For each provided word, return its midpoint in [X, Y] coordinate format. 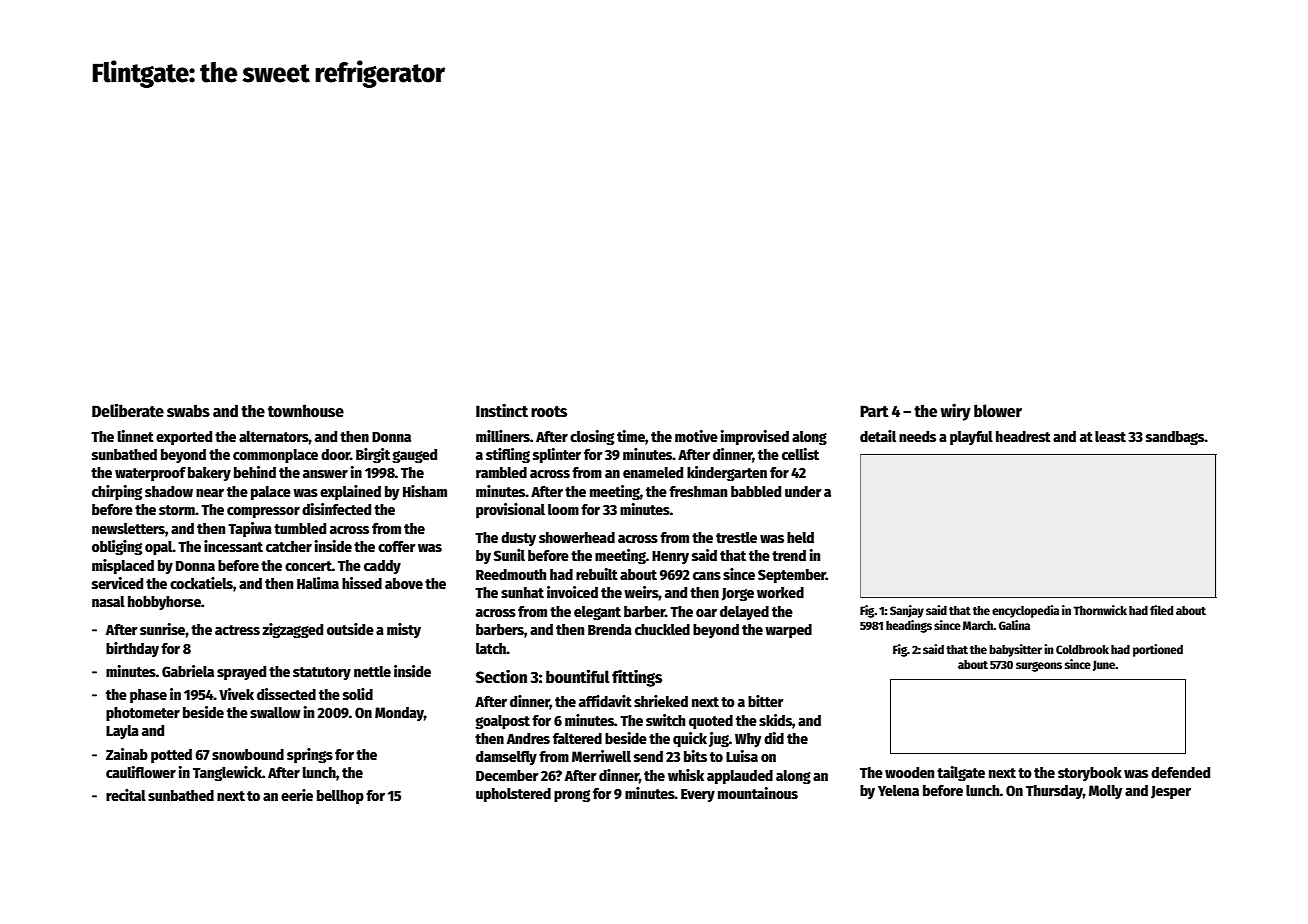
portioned [1158, 650]
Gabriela [188, 671]
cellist [800, 454]
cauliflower [141, 772]
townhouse [306, 410]
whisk [686, 775]
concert [308, 566]
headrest [1023, 436]
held [800, 537]
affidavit [605, 701]
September [792, 576]
